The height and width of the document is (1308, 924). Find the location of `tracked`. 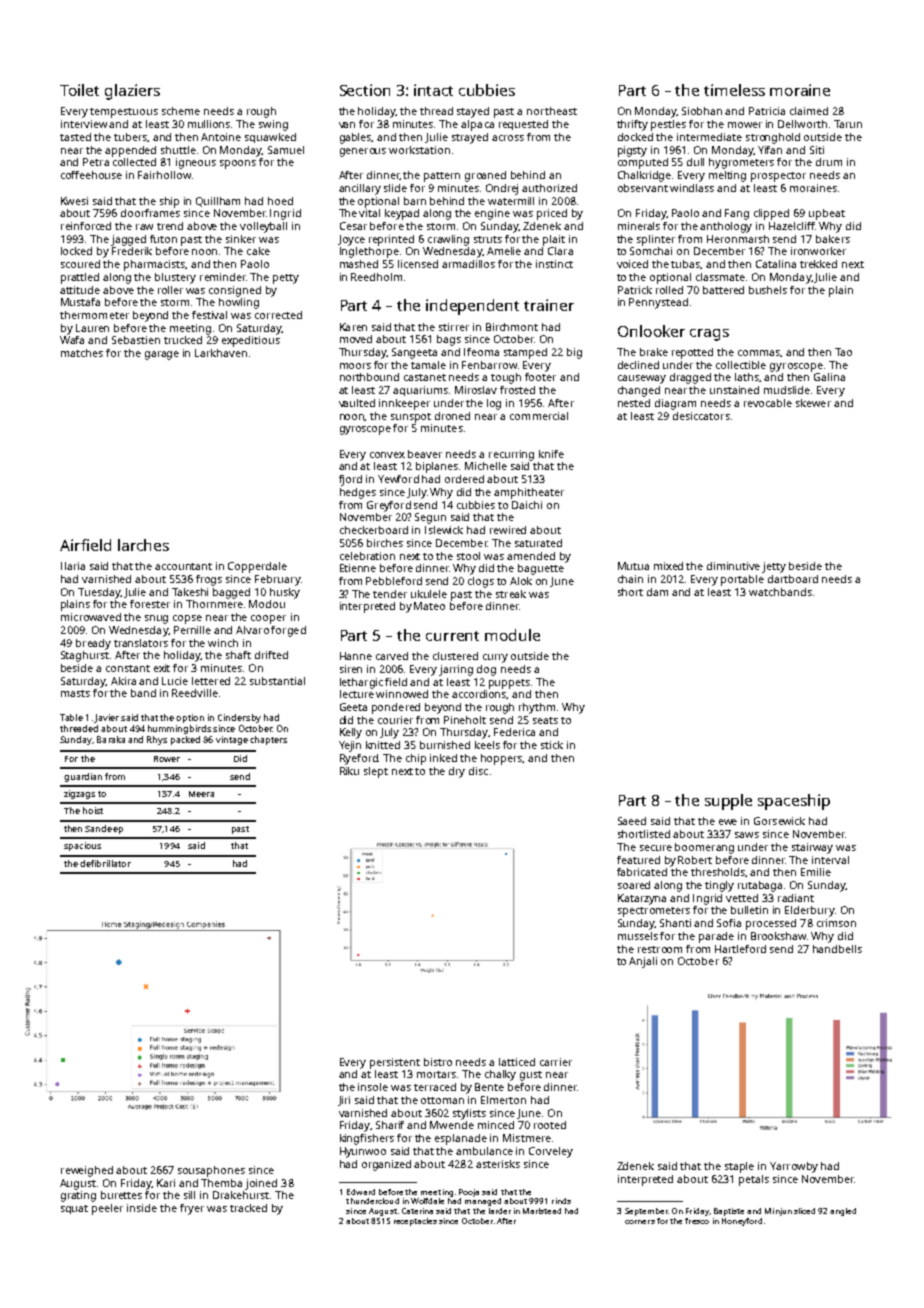

tracked is located at coordinates (248, 1208).
